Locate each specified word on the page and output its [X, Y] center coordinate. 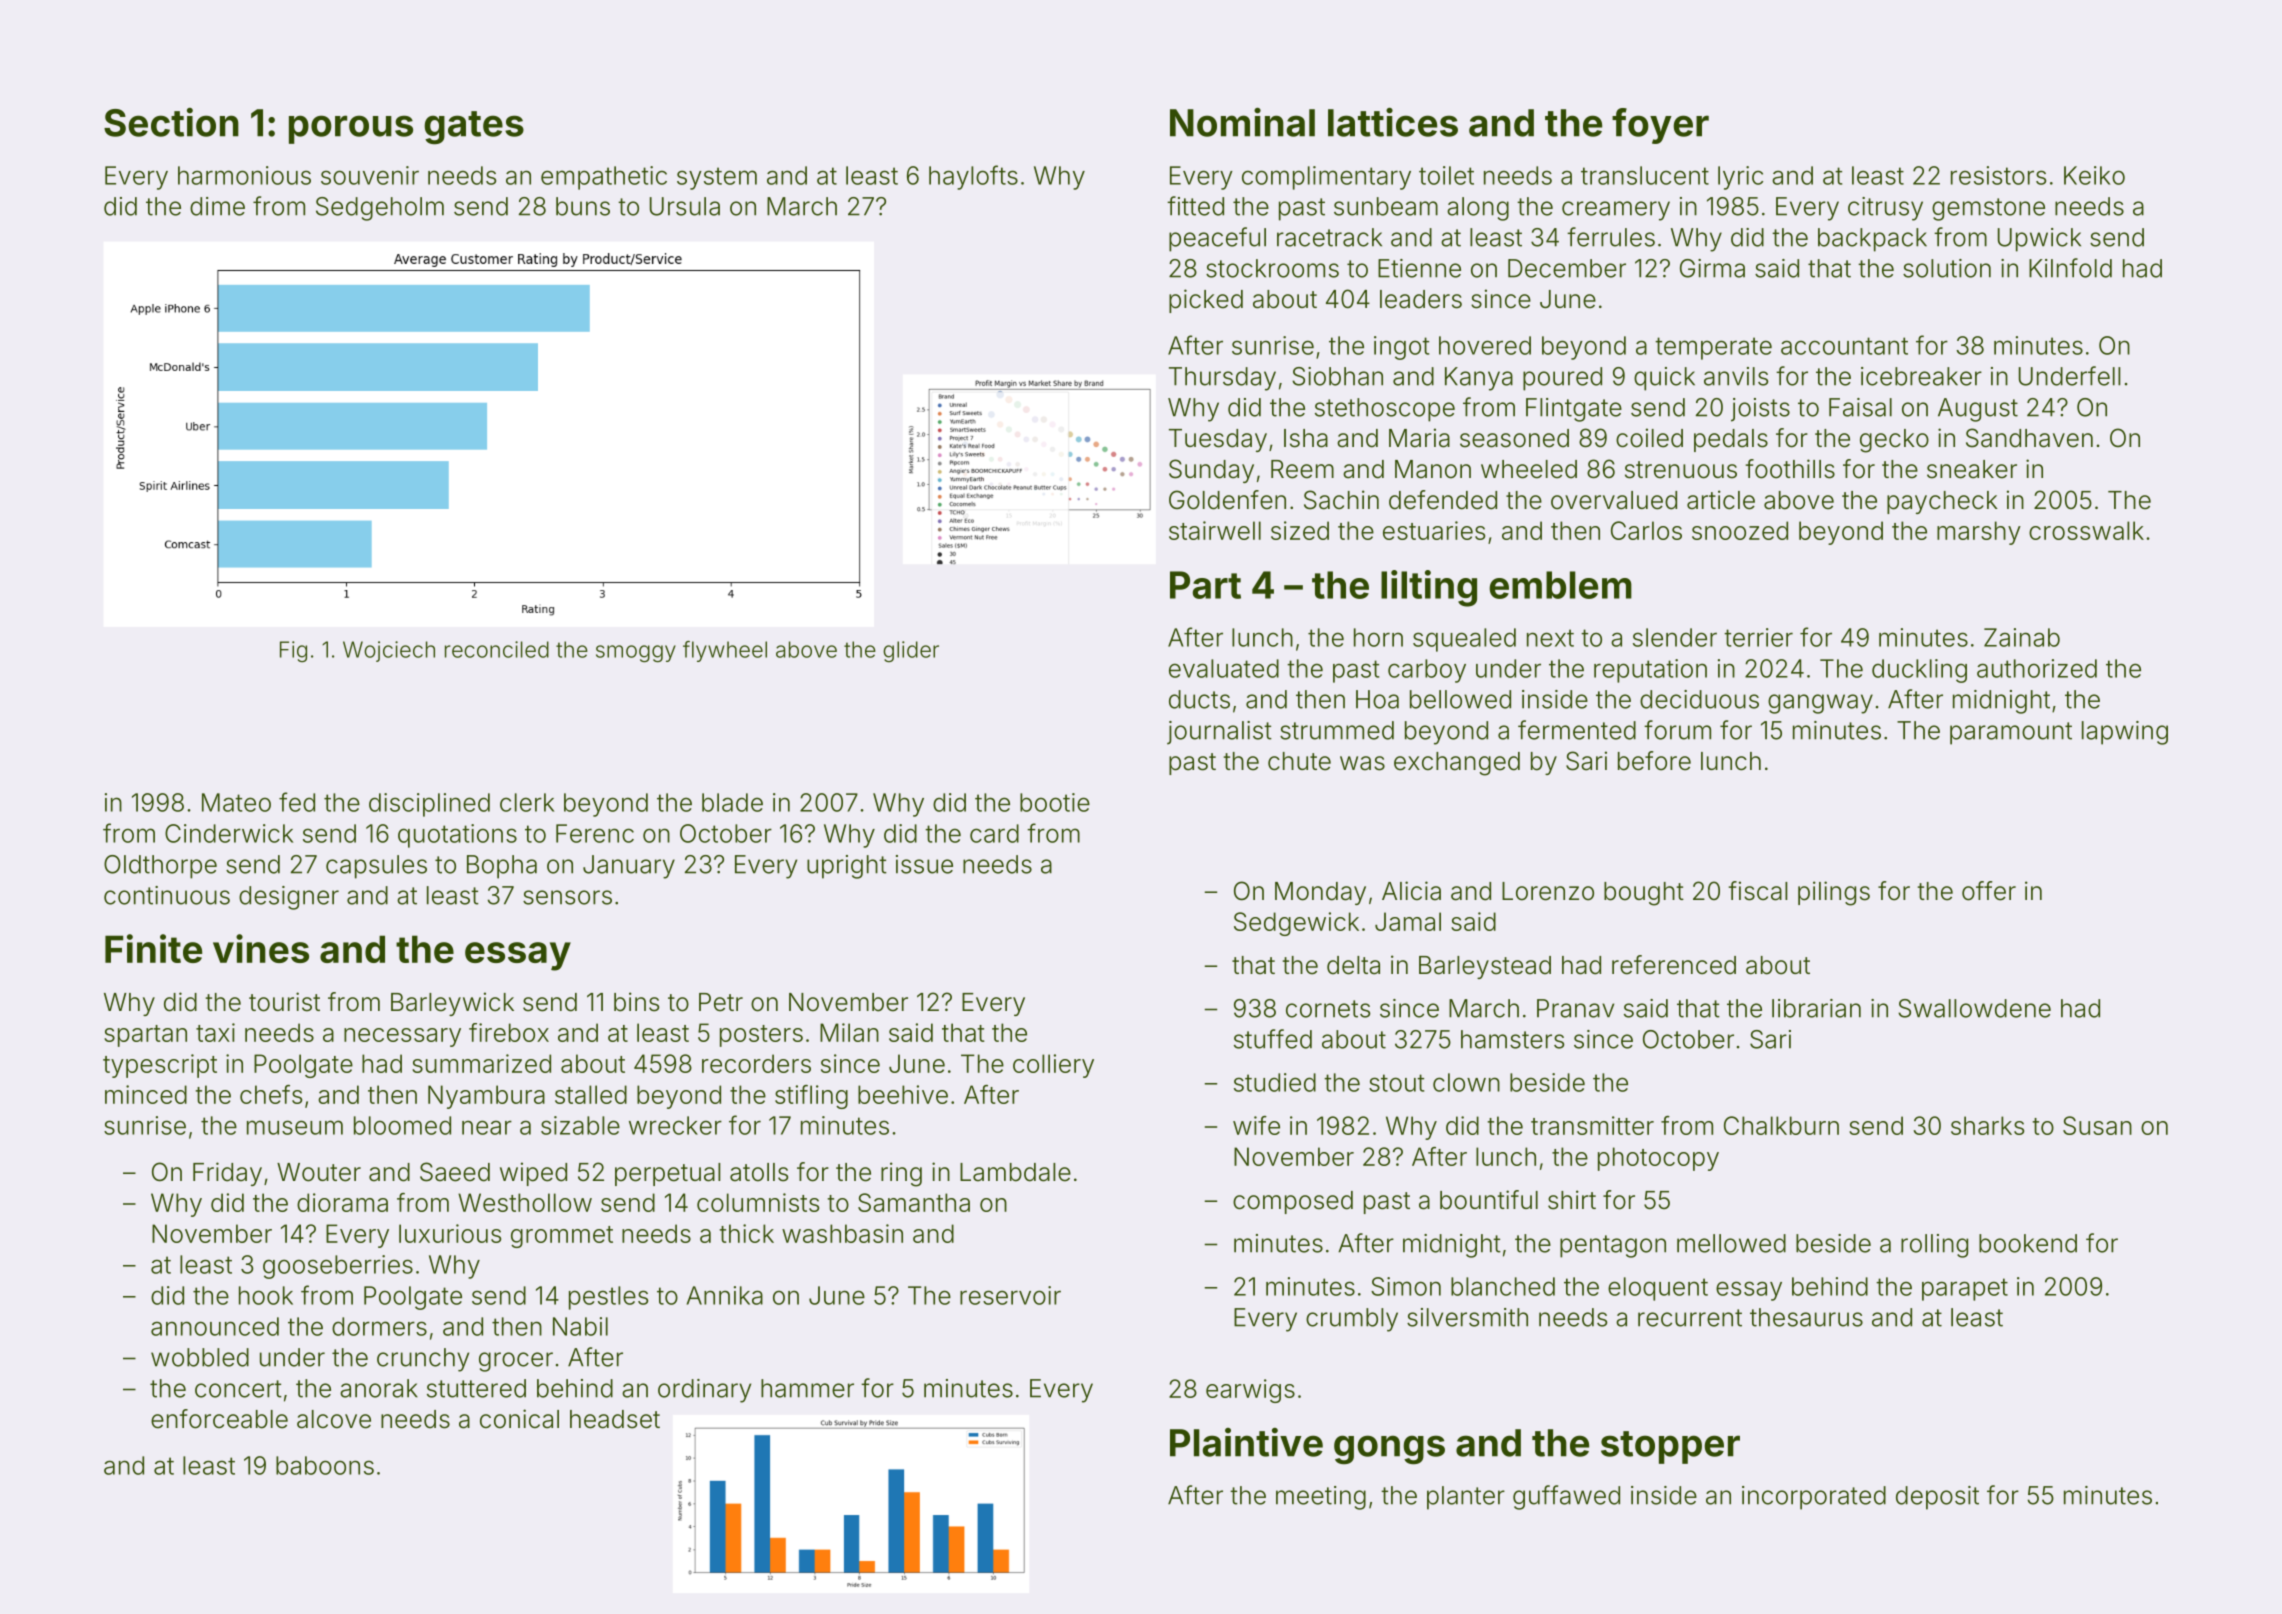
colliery [1053, 1066]
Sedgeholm [380, 209]
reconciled [497, 649]
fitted [1195, 206]
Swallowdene [1974, 1008]
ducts [1199, 699]
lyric [1740, 178]
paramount [2011, 733]
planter [1466, 1498]
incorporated [1814, 1498]
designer [289, 898]
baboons [325, 1465]
